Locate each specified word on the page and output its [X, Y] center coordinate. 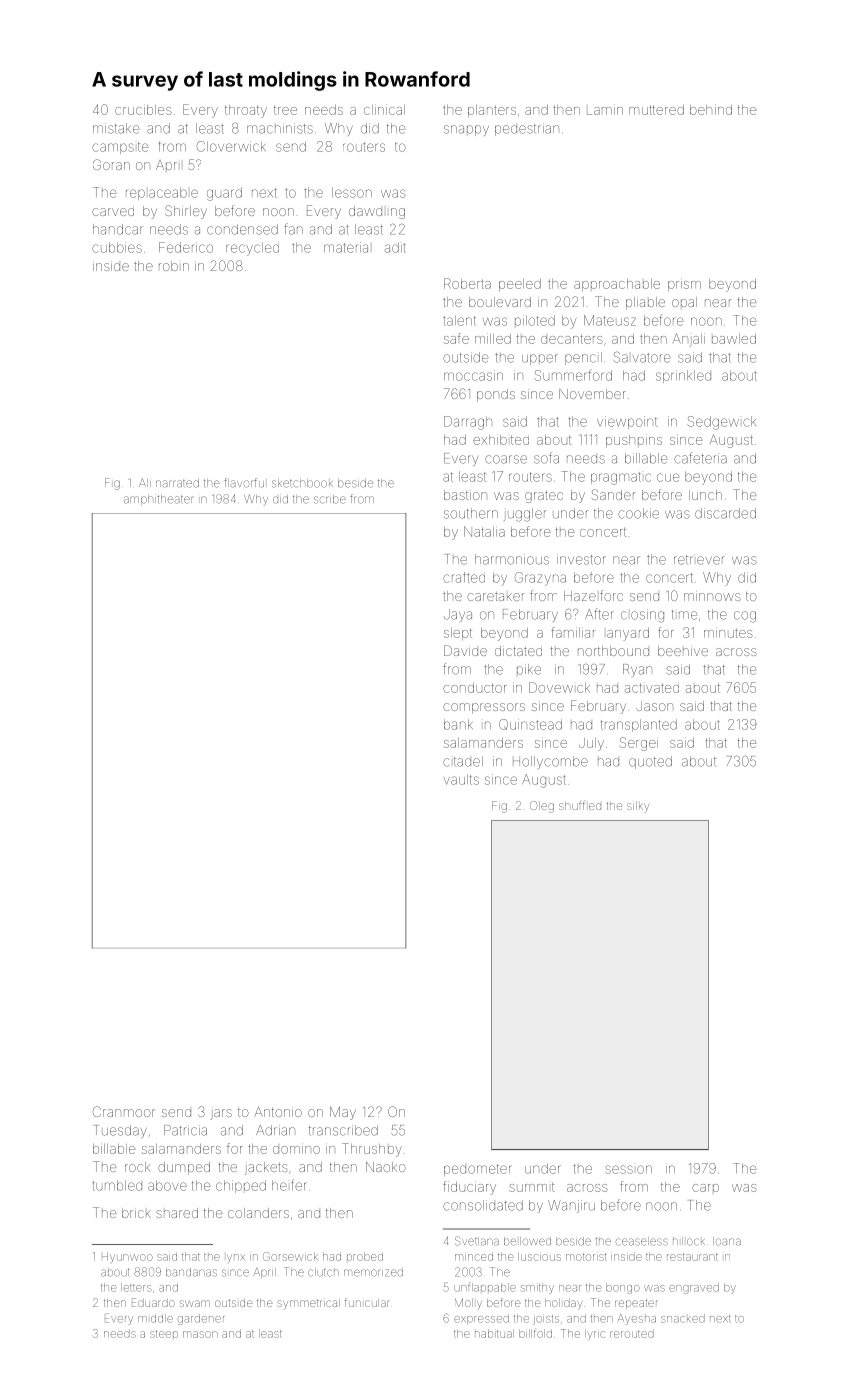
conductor [474, 688]
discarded [725, 513]
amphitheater [159, 500]
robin [174, 266]
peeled [520, 285]
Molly [468, 1303]
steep [164, 1334]
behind [711, 110]
